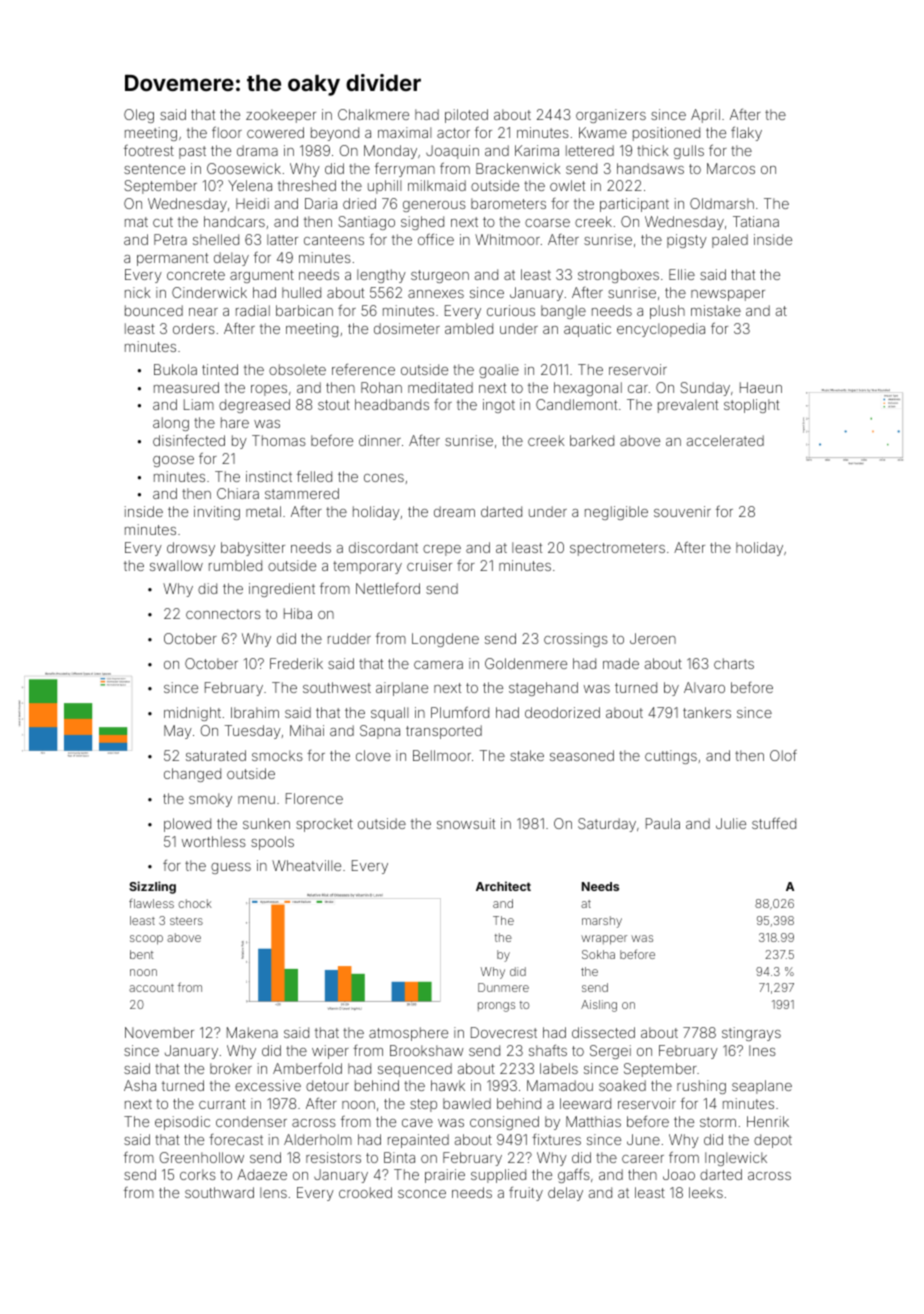  Describe the element at coordinates (526, 1193) in the image. I see `fruity` at that location.
